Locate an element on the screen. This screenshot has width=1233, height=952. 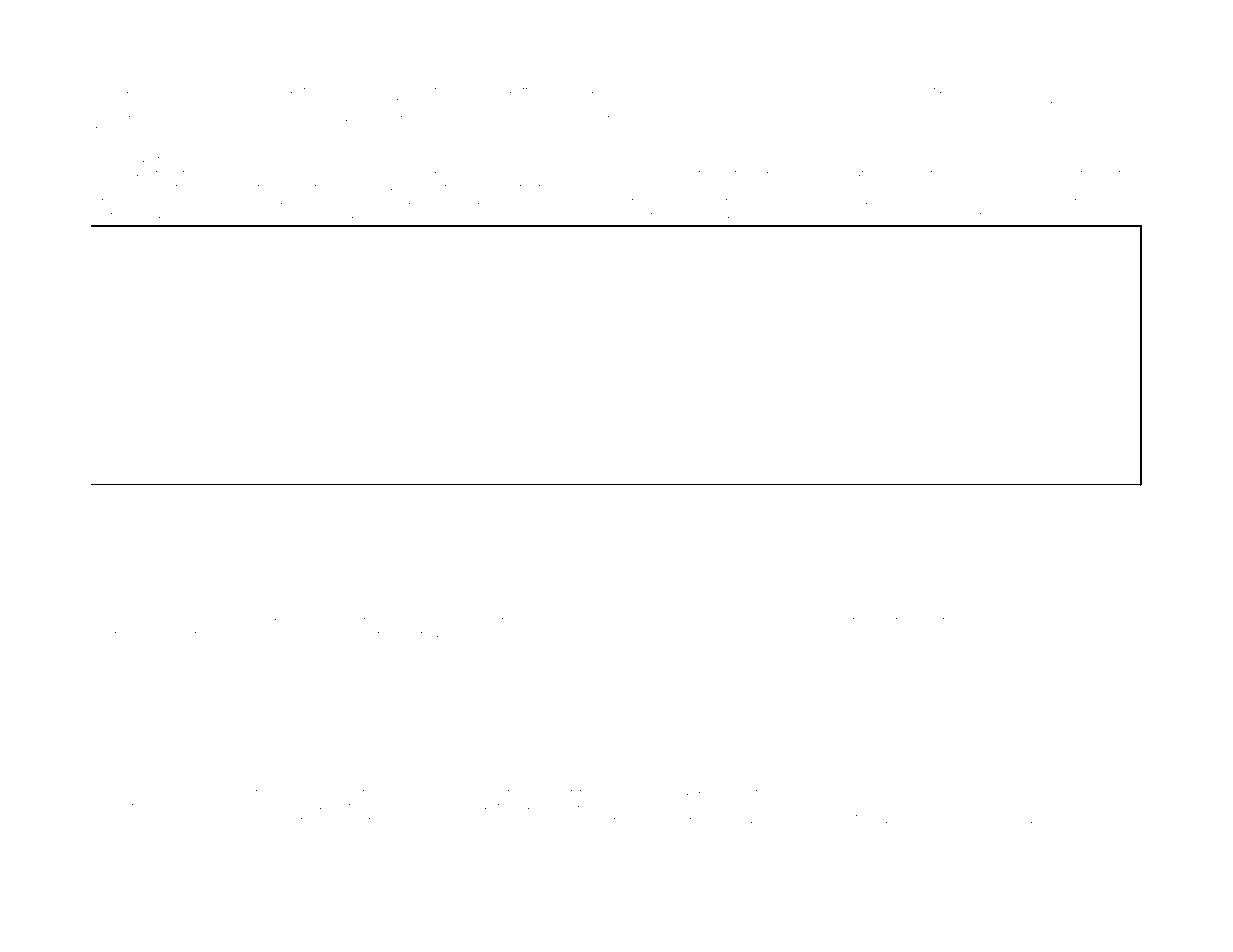
marinas is located at coordinates (642, 496).
